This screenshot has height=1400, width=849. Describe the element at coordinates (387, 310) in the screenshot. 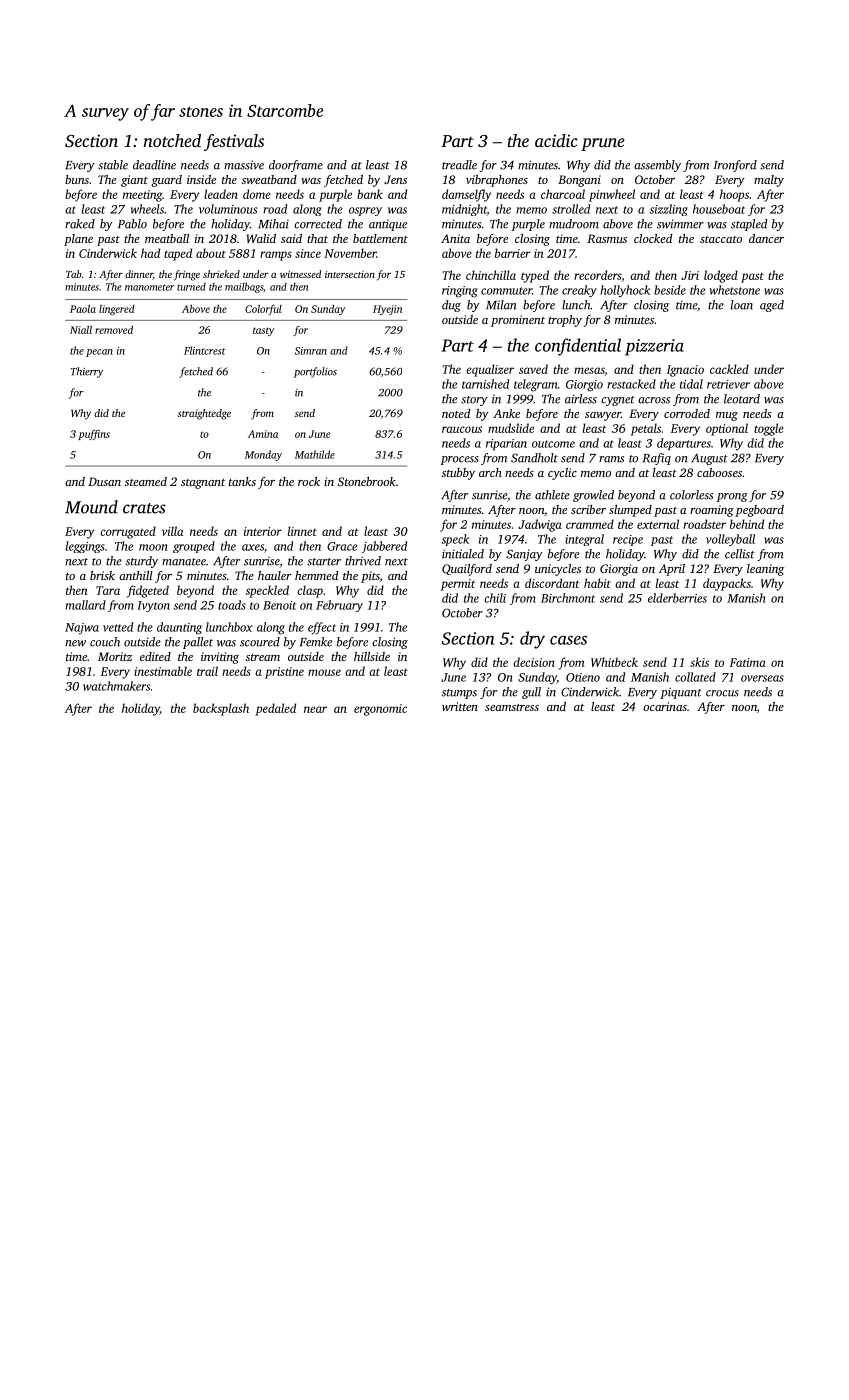

I see `Hyejin` at that location.
